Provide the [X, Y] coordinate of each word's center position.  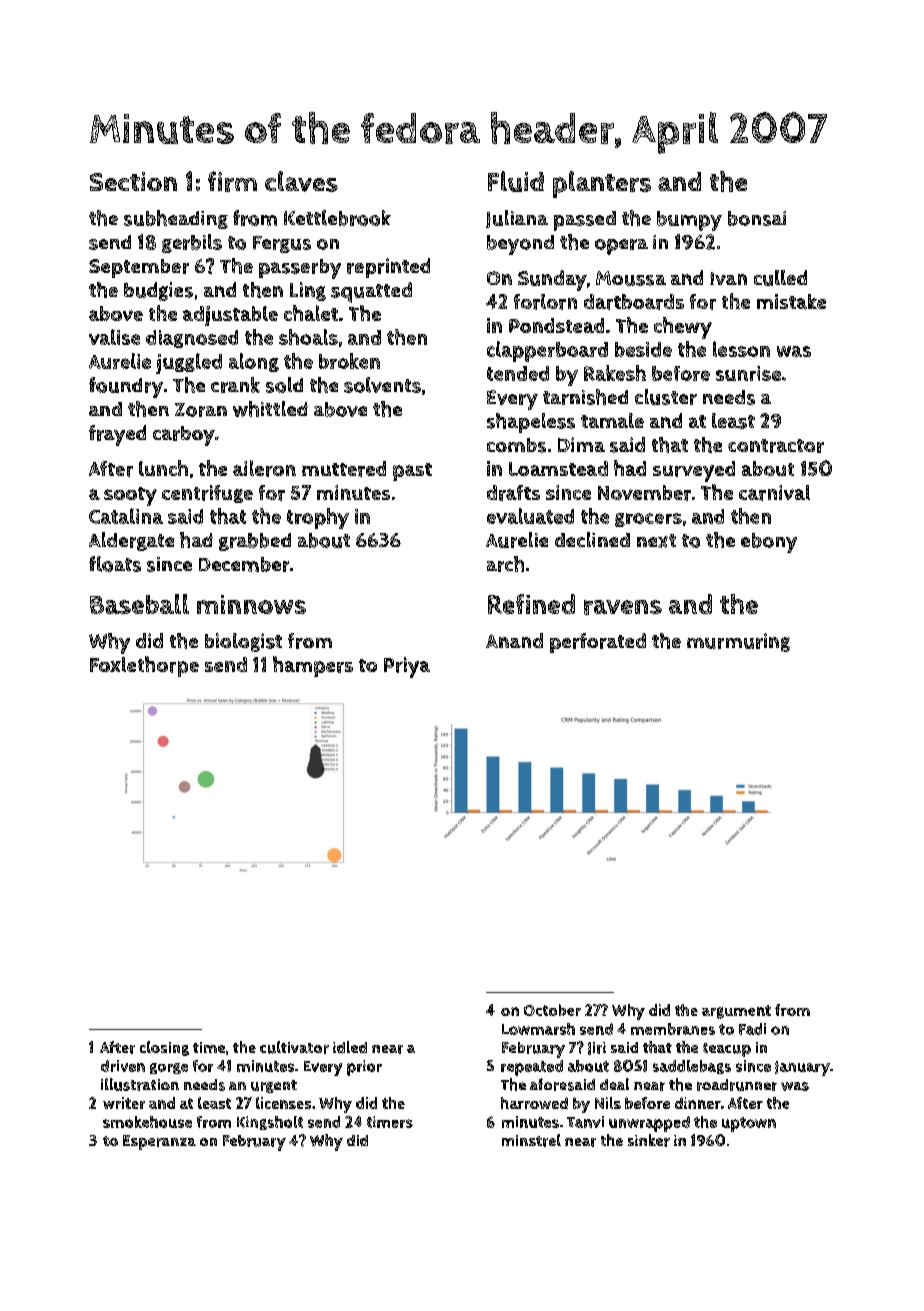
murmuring [738, 642]
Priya [407, 667]
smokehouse [147, 1122]
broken [349, 361]
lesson [741, 349]
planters [602, 184]
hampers [313, 666]
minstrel [531, 1140]
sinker [649, 1140]
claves [301, 181]
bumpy [689, 221]
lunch [163, 468]
